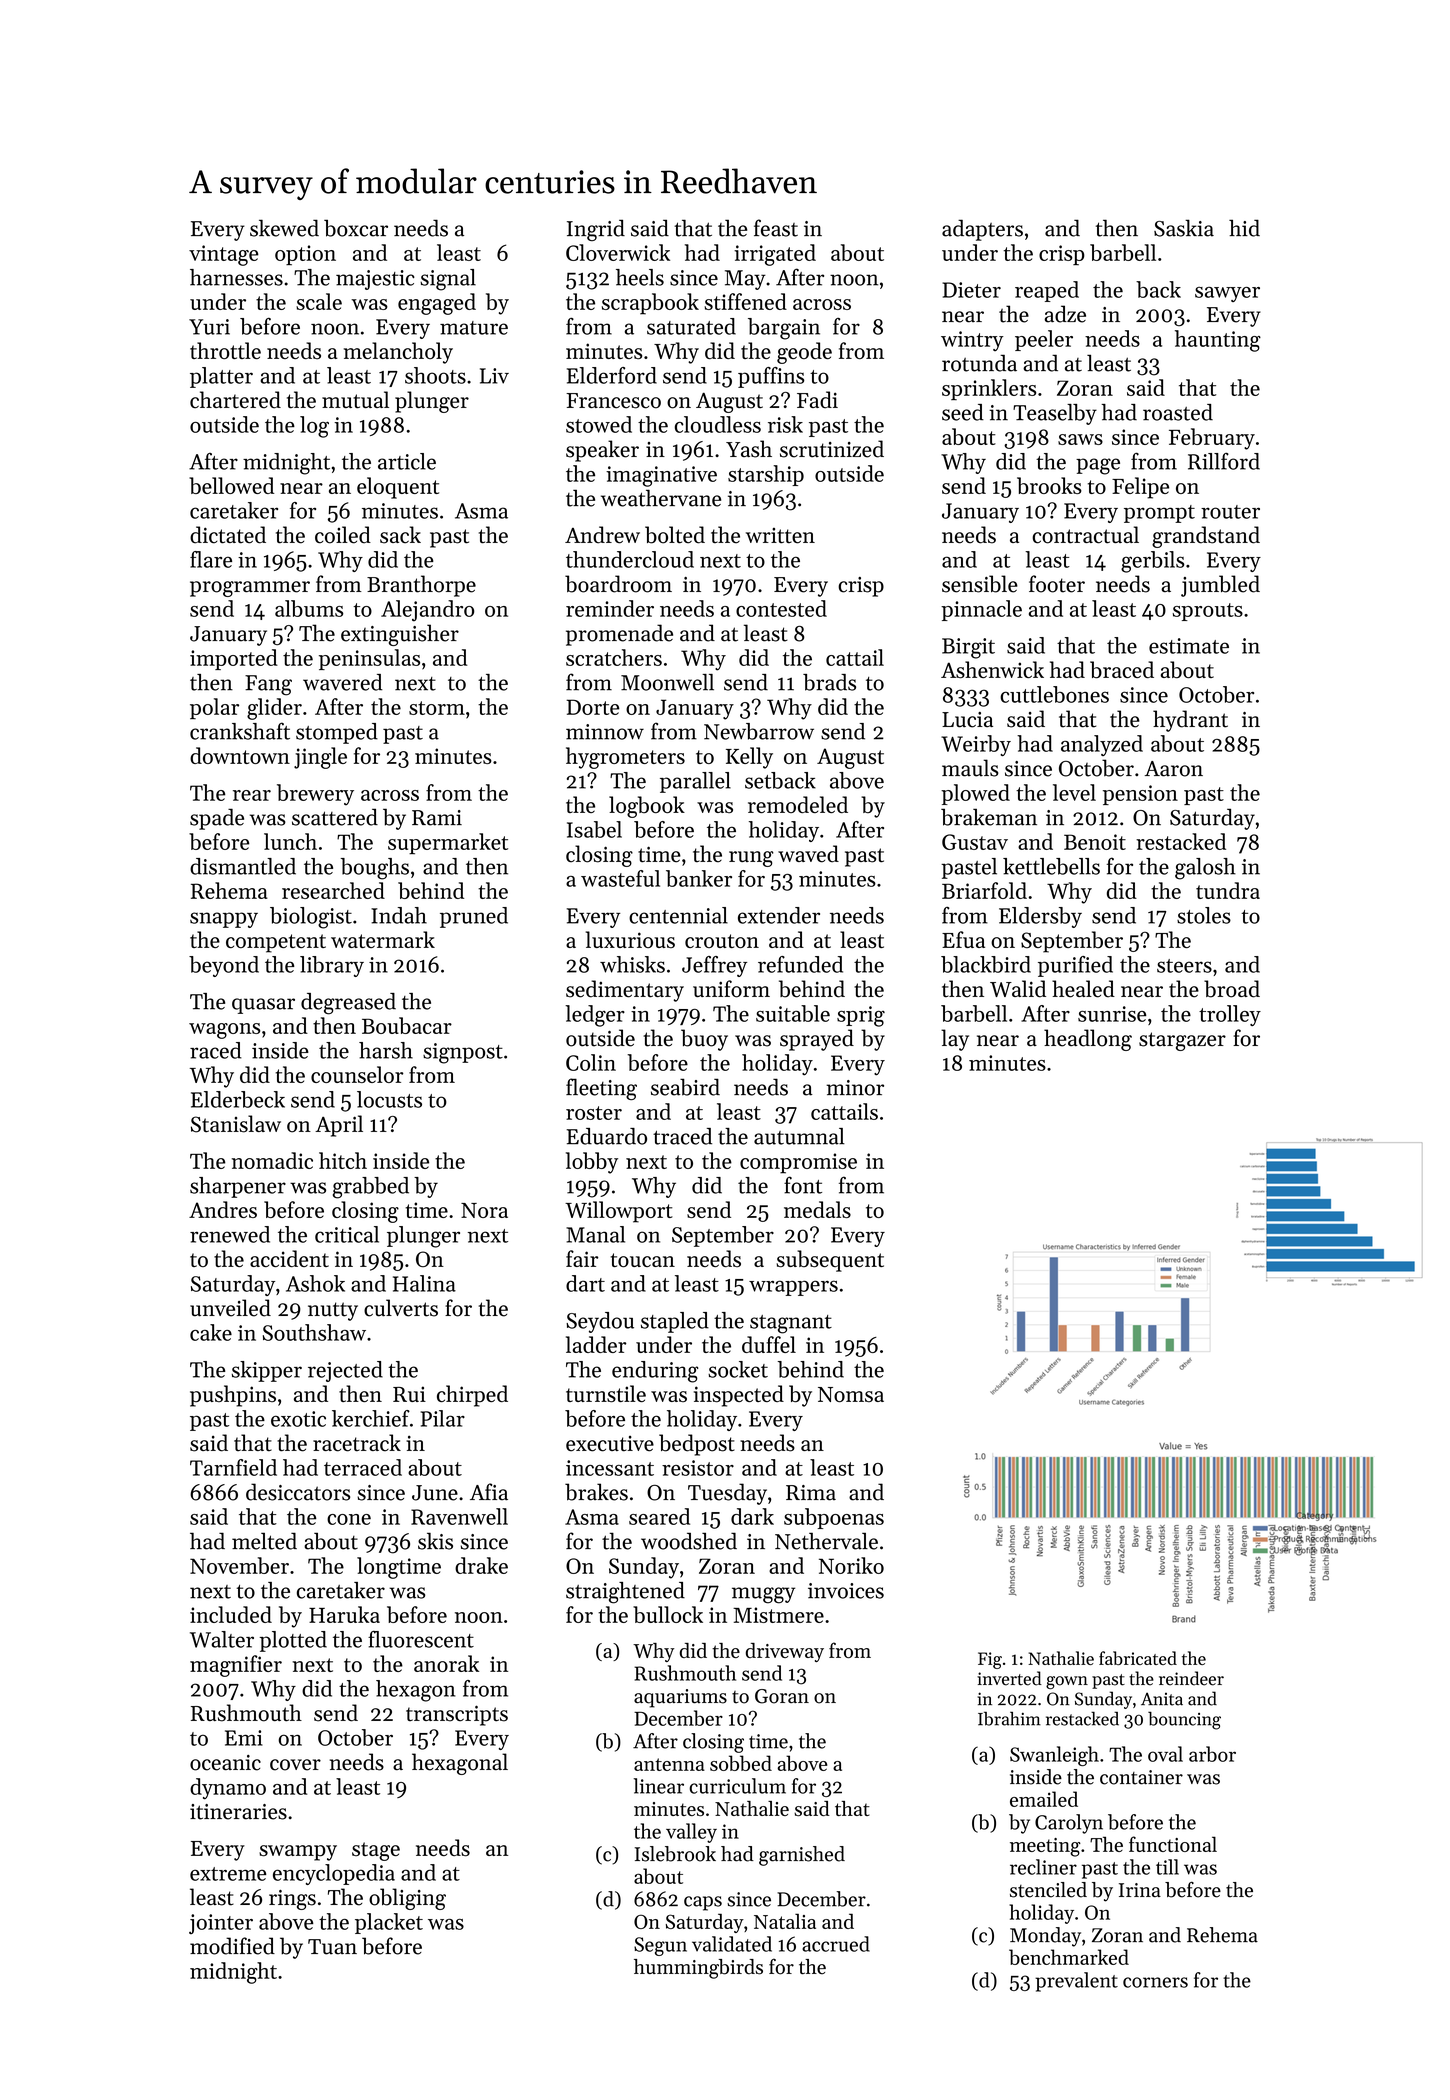 This screenshot has width=1450, height=2100. Describe the element at coordinates (345, 1371) in the screenshot. I see `rejected` at that location.
